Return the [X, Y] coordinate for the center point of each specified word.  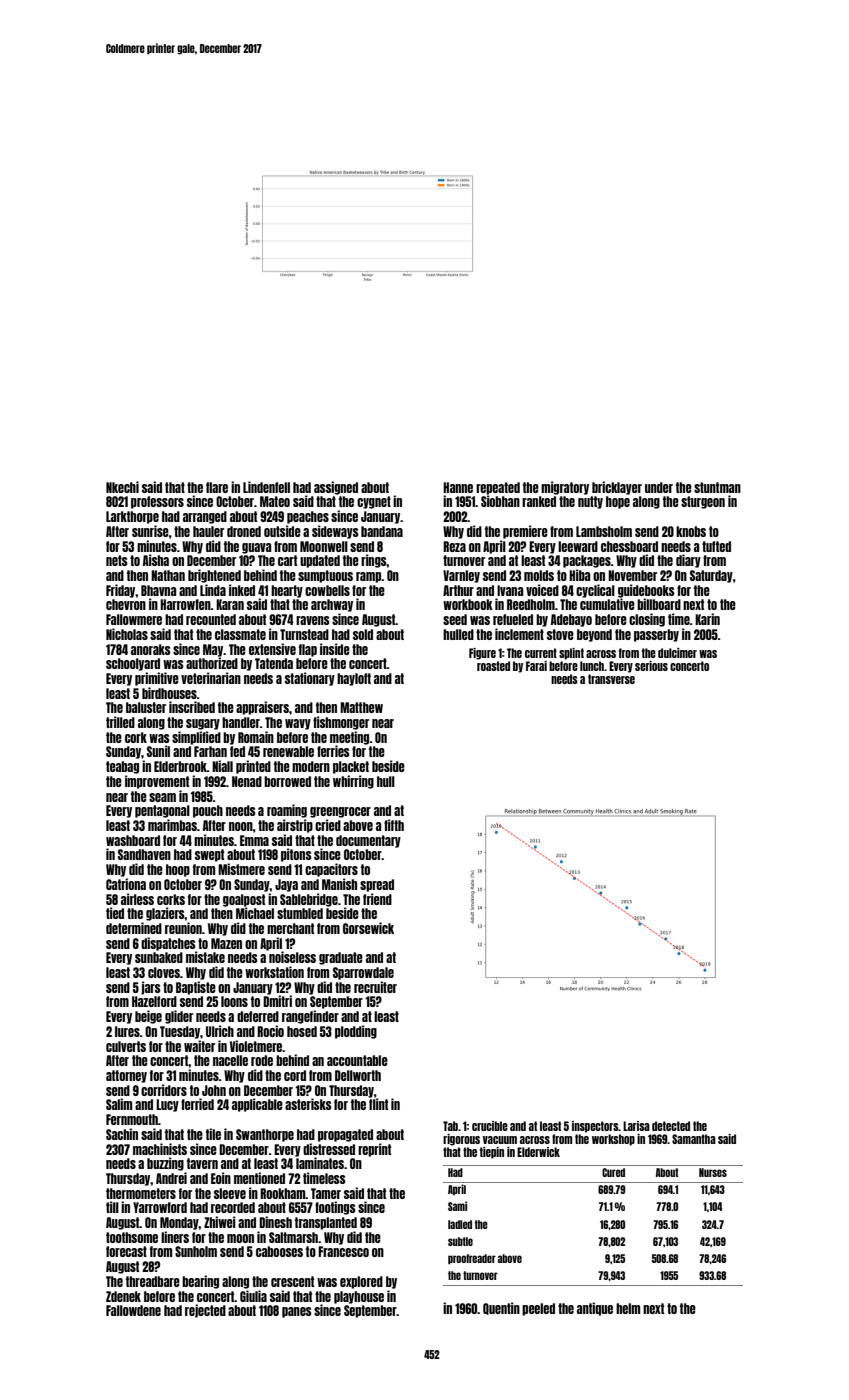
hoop [178, 870]
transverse [611, 679]
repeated [498, 488]
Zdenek [123, 1296]
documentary [368, 841]
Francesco [343, 1251]
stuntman [717, 487]
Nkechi [122, 487]
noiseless [292, 957]
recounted [211, 619]
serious [651, 666]
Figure [482, 654]
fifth [394, 825]
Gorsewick [368, 928]
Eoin [221, 1178]
